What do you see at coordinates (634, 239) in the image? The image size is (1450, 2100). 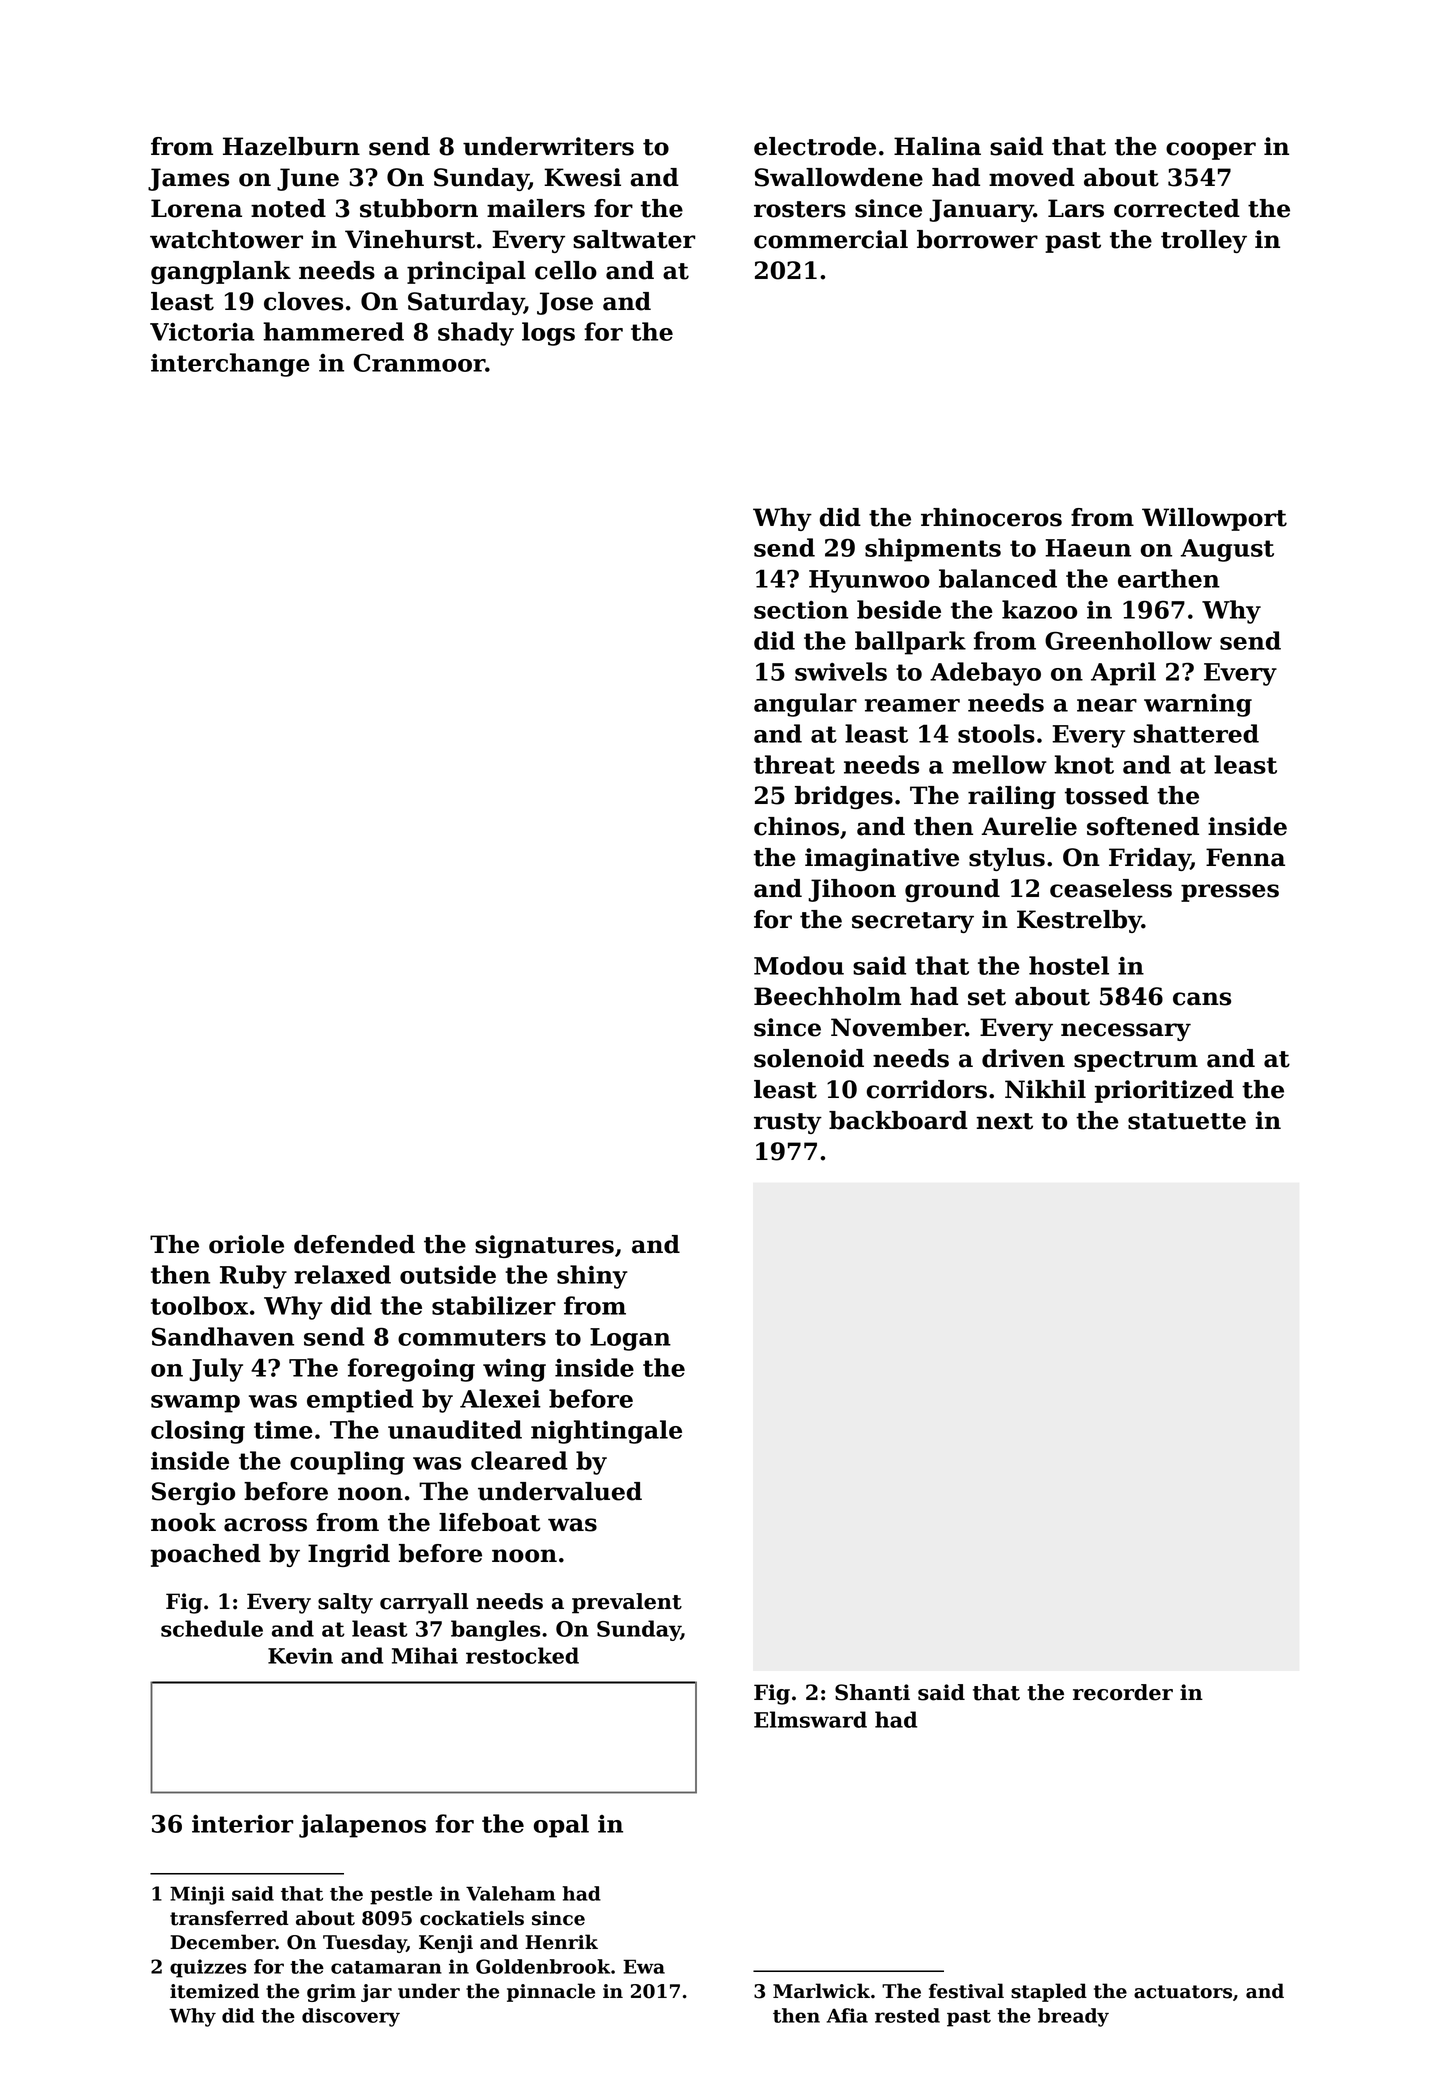 I see `saltwater` at bounding box center [634, 239].
